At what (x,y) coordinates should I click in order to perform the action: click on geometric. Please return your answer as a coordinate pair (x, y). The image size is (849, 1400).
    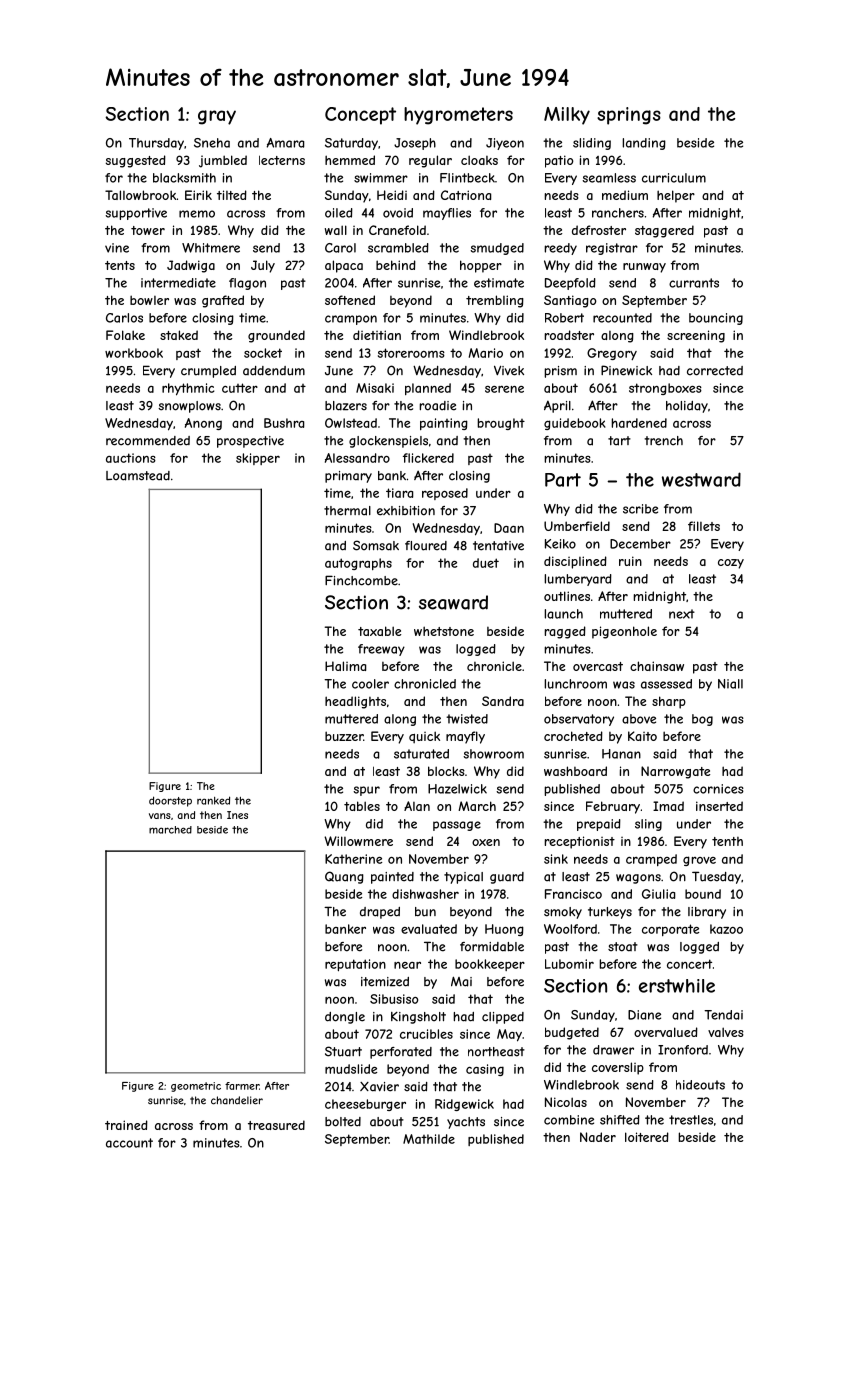
    Looking at the image, I should click on (196, 1087).
